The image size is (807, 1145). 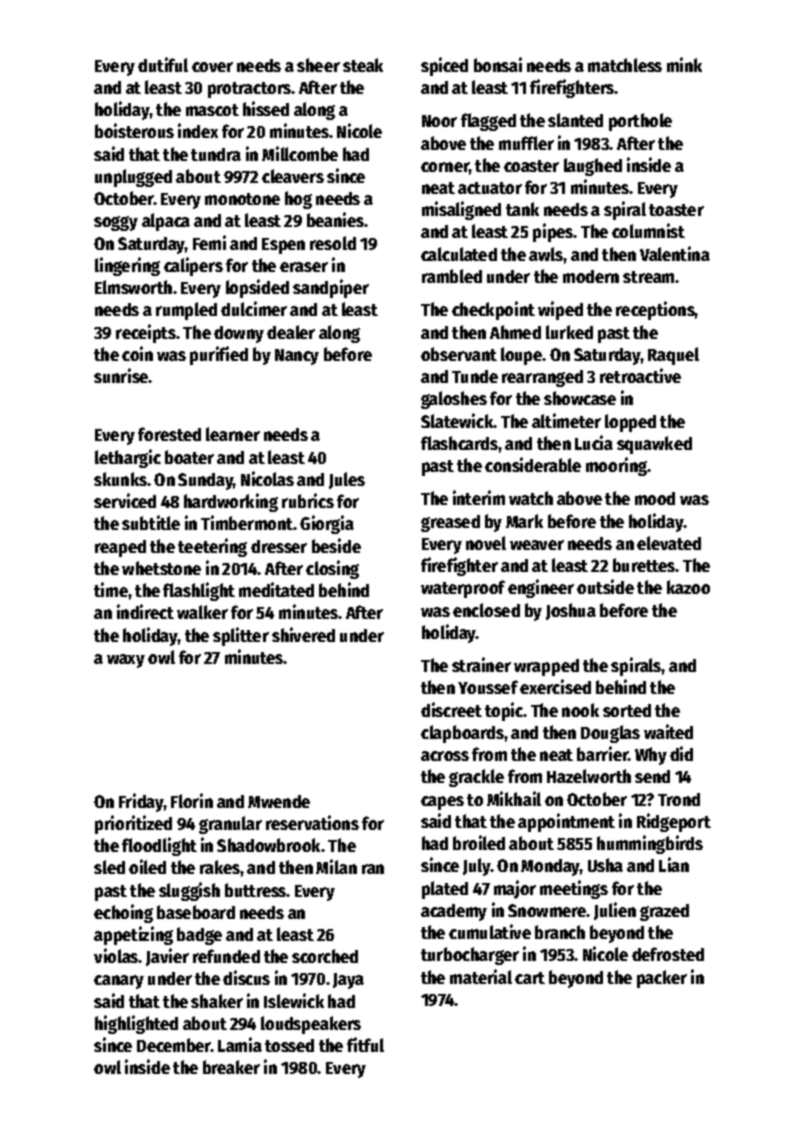 I want to click on spiced, so click(x=444, y=66).
